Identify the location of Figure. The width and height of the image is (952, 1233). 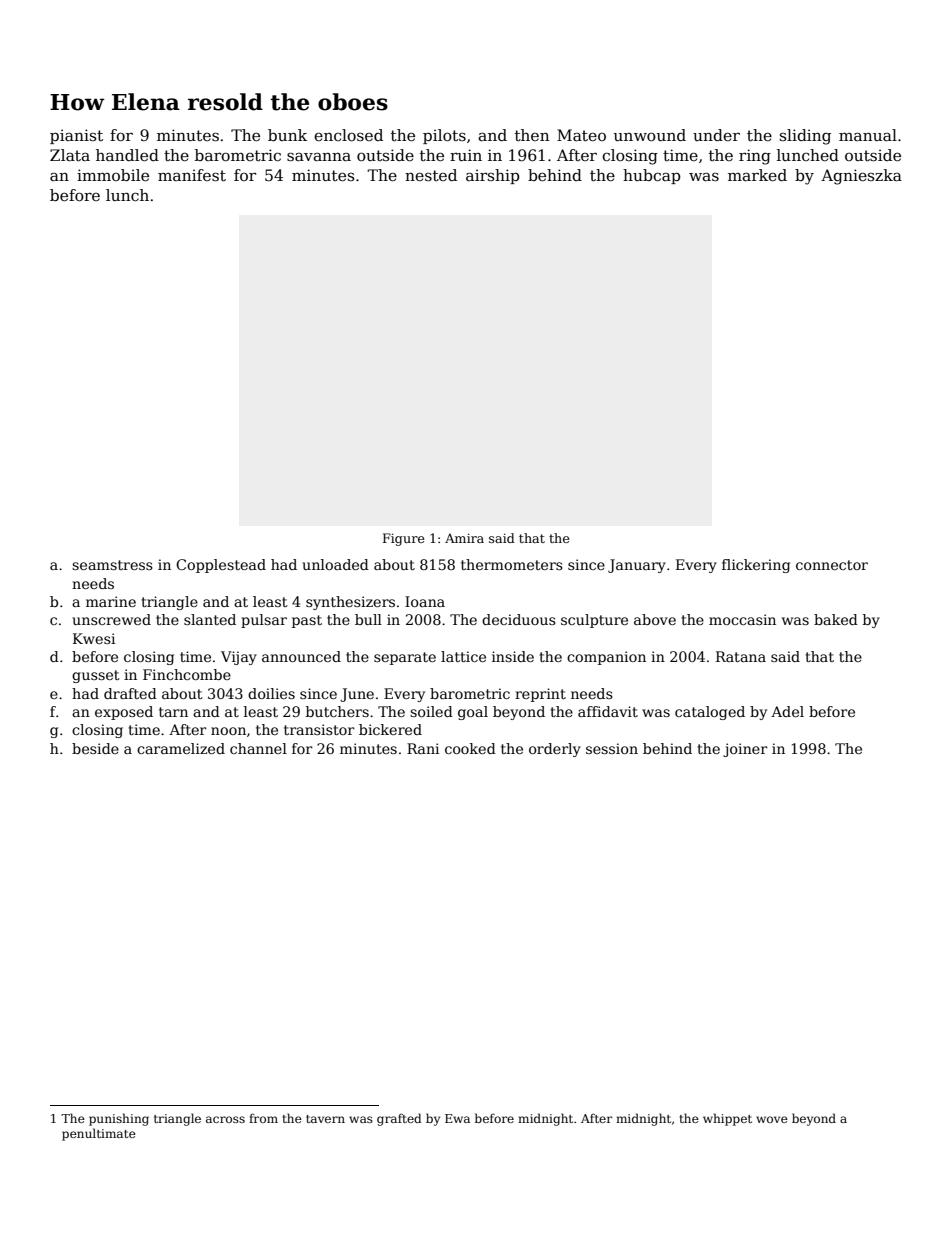
(403, 539).
